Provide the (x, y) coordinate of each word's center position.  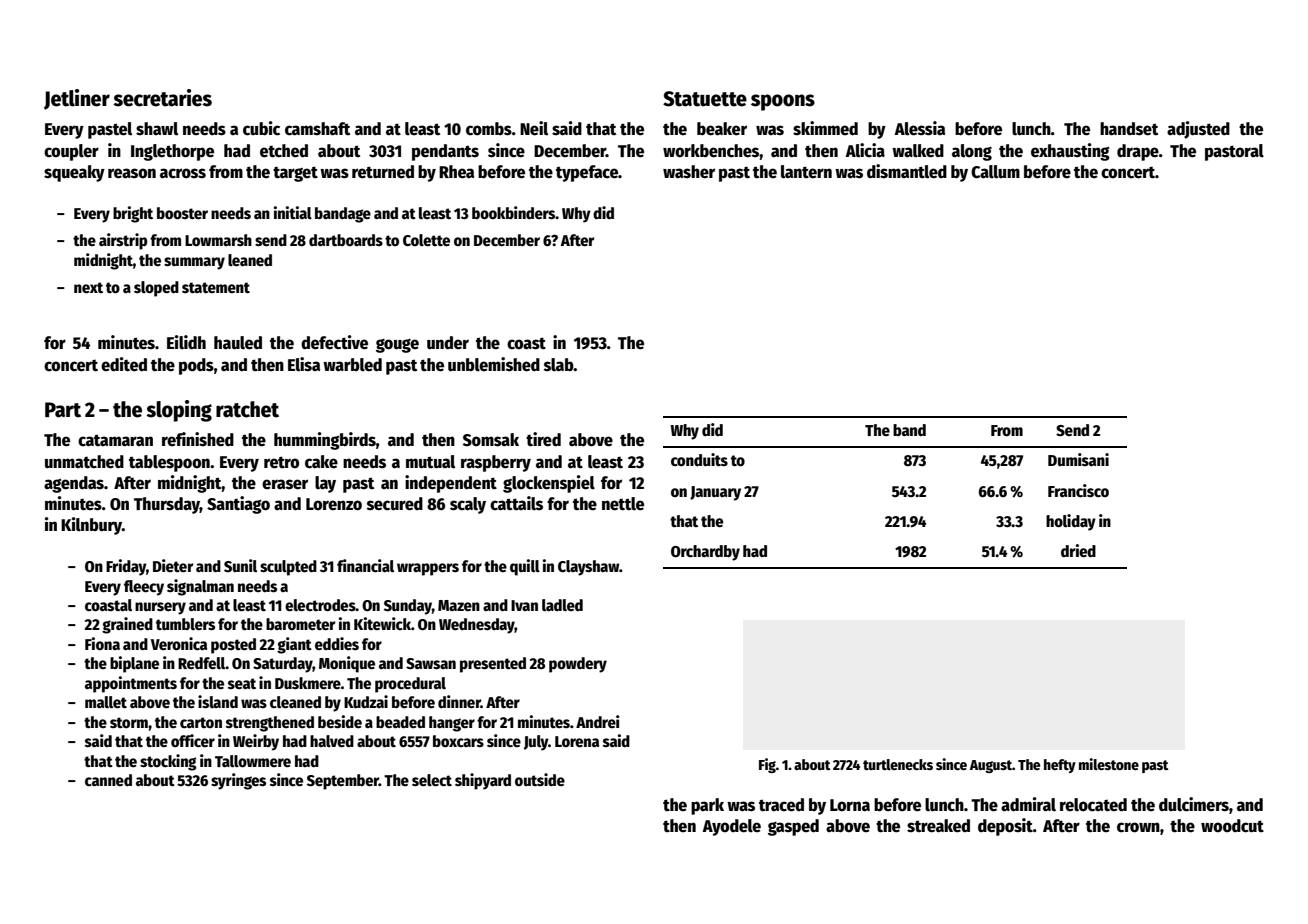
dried (1078, 550)
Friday (126, 567)
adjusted (1198, 130)
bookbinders (514, 213)
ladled (562, 605)
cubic (261, 128)
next (88, 288)
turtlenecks (898, 764)
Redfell (202, 663)
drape (1138, 152)
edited (124, 364)
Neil (534, 128)
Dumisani (1078, 459)
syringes (238, 781)
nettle (623, 504)
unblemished (494, 364)
